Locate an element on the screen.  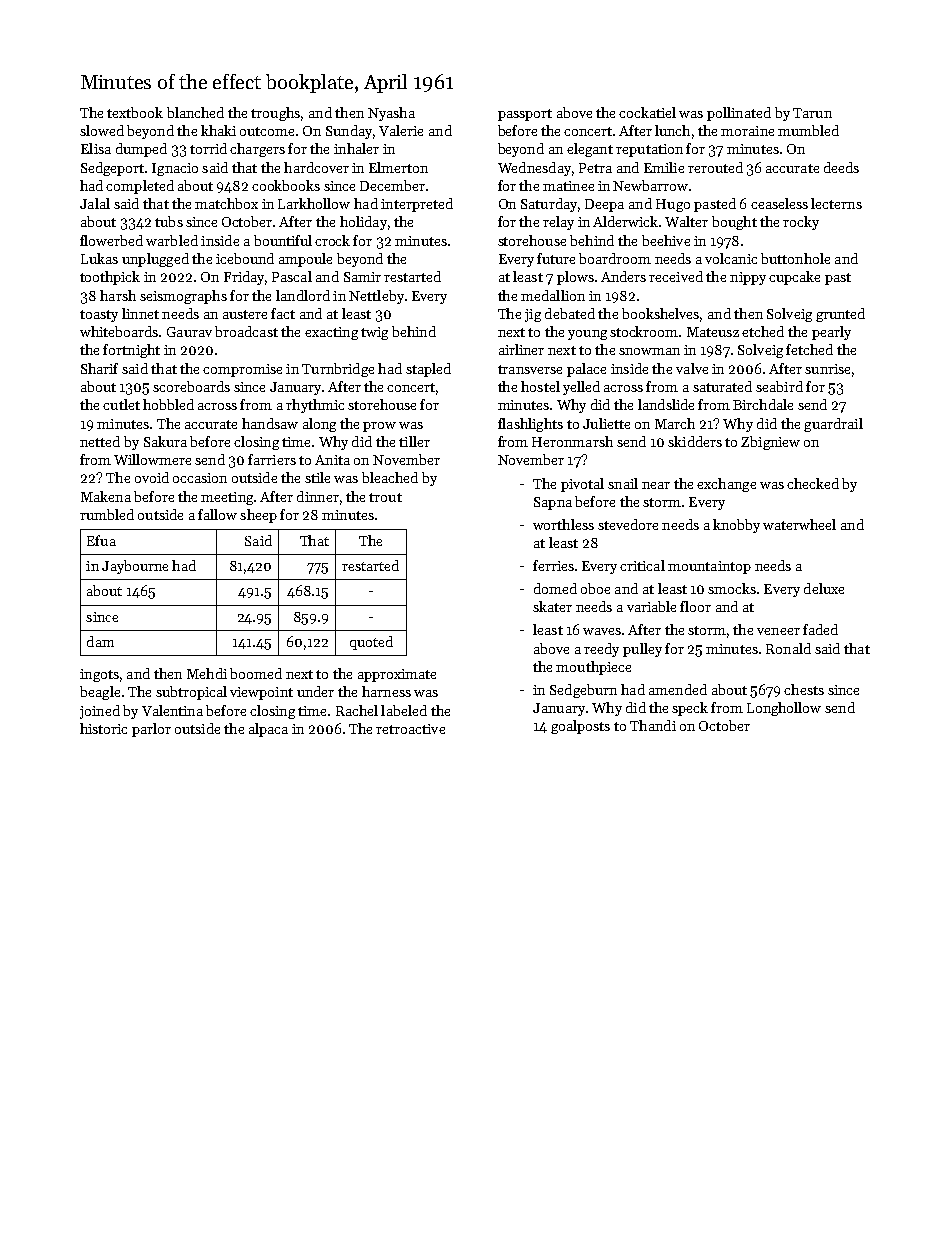
grunted is located at coordinates (840, 315).
